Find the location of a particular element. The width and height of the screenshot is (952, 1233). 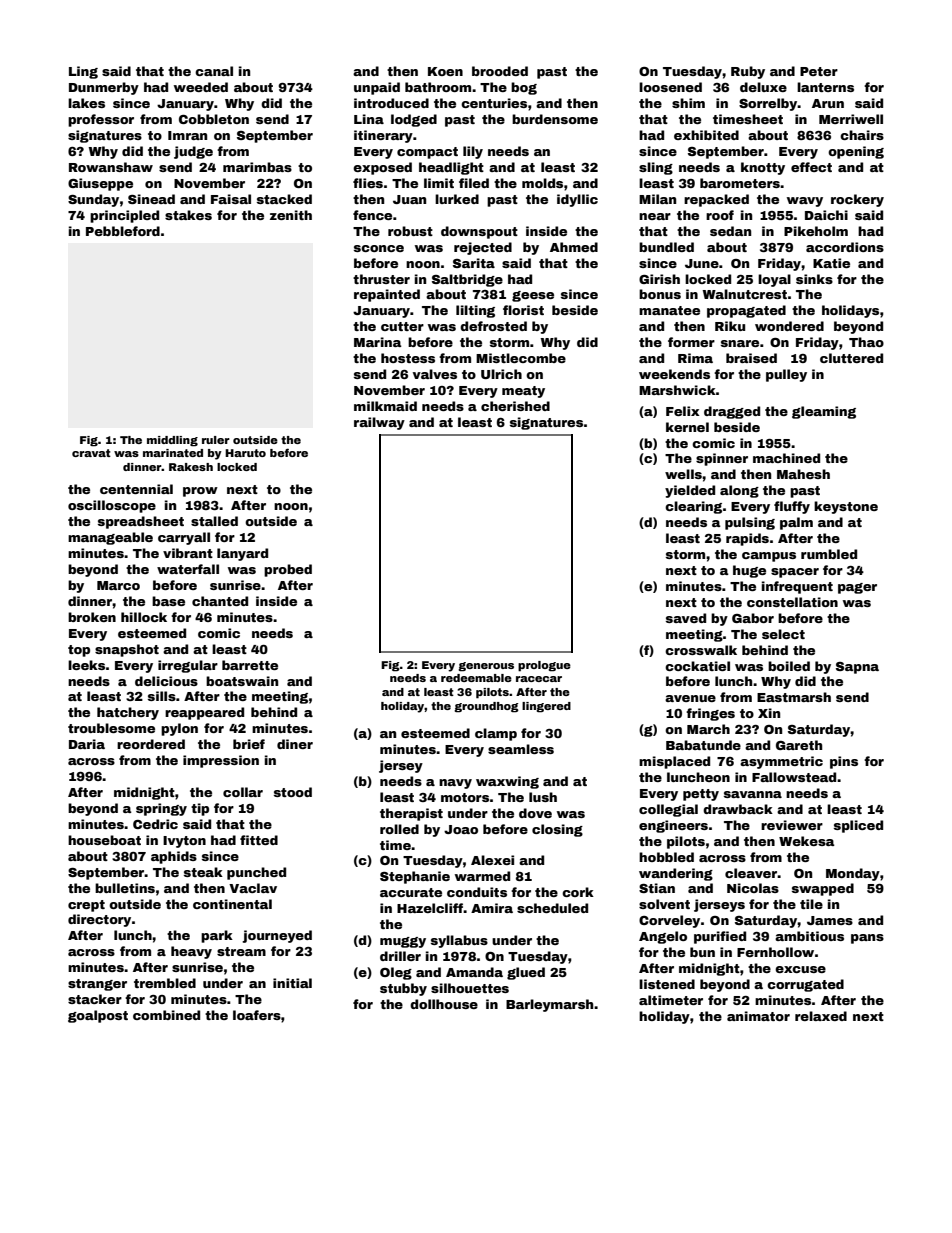

brooded is located at coordinates (500, 71).
